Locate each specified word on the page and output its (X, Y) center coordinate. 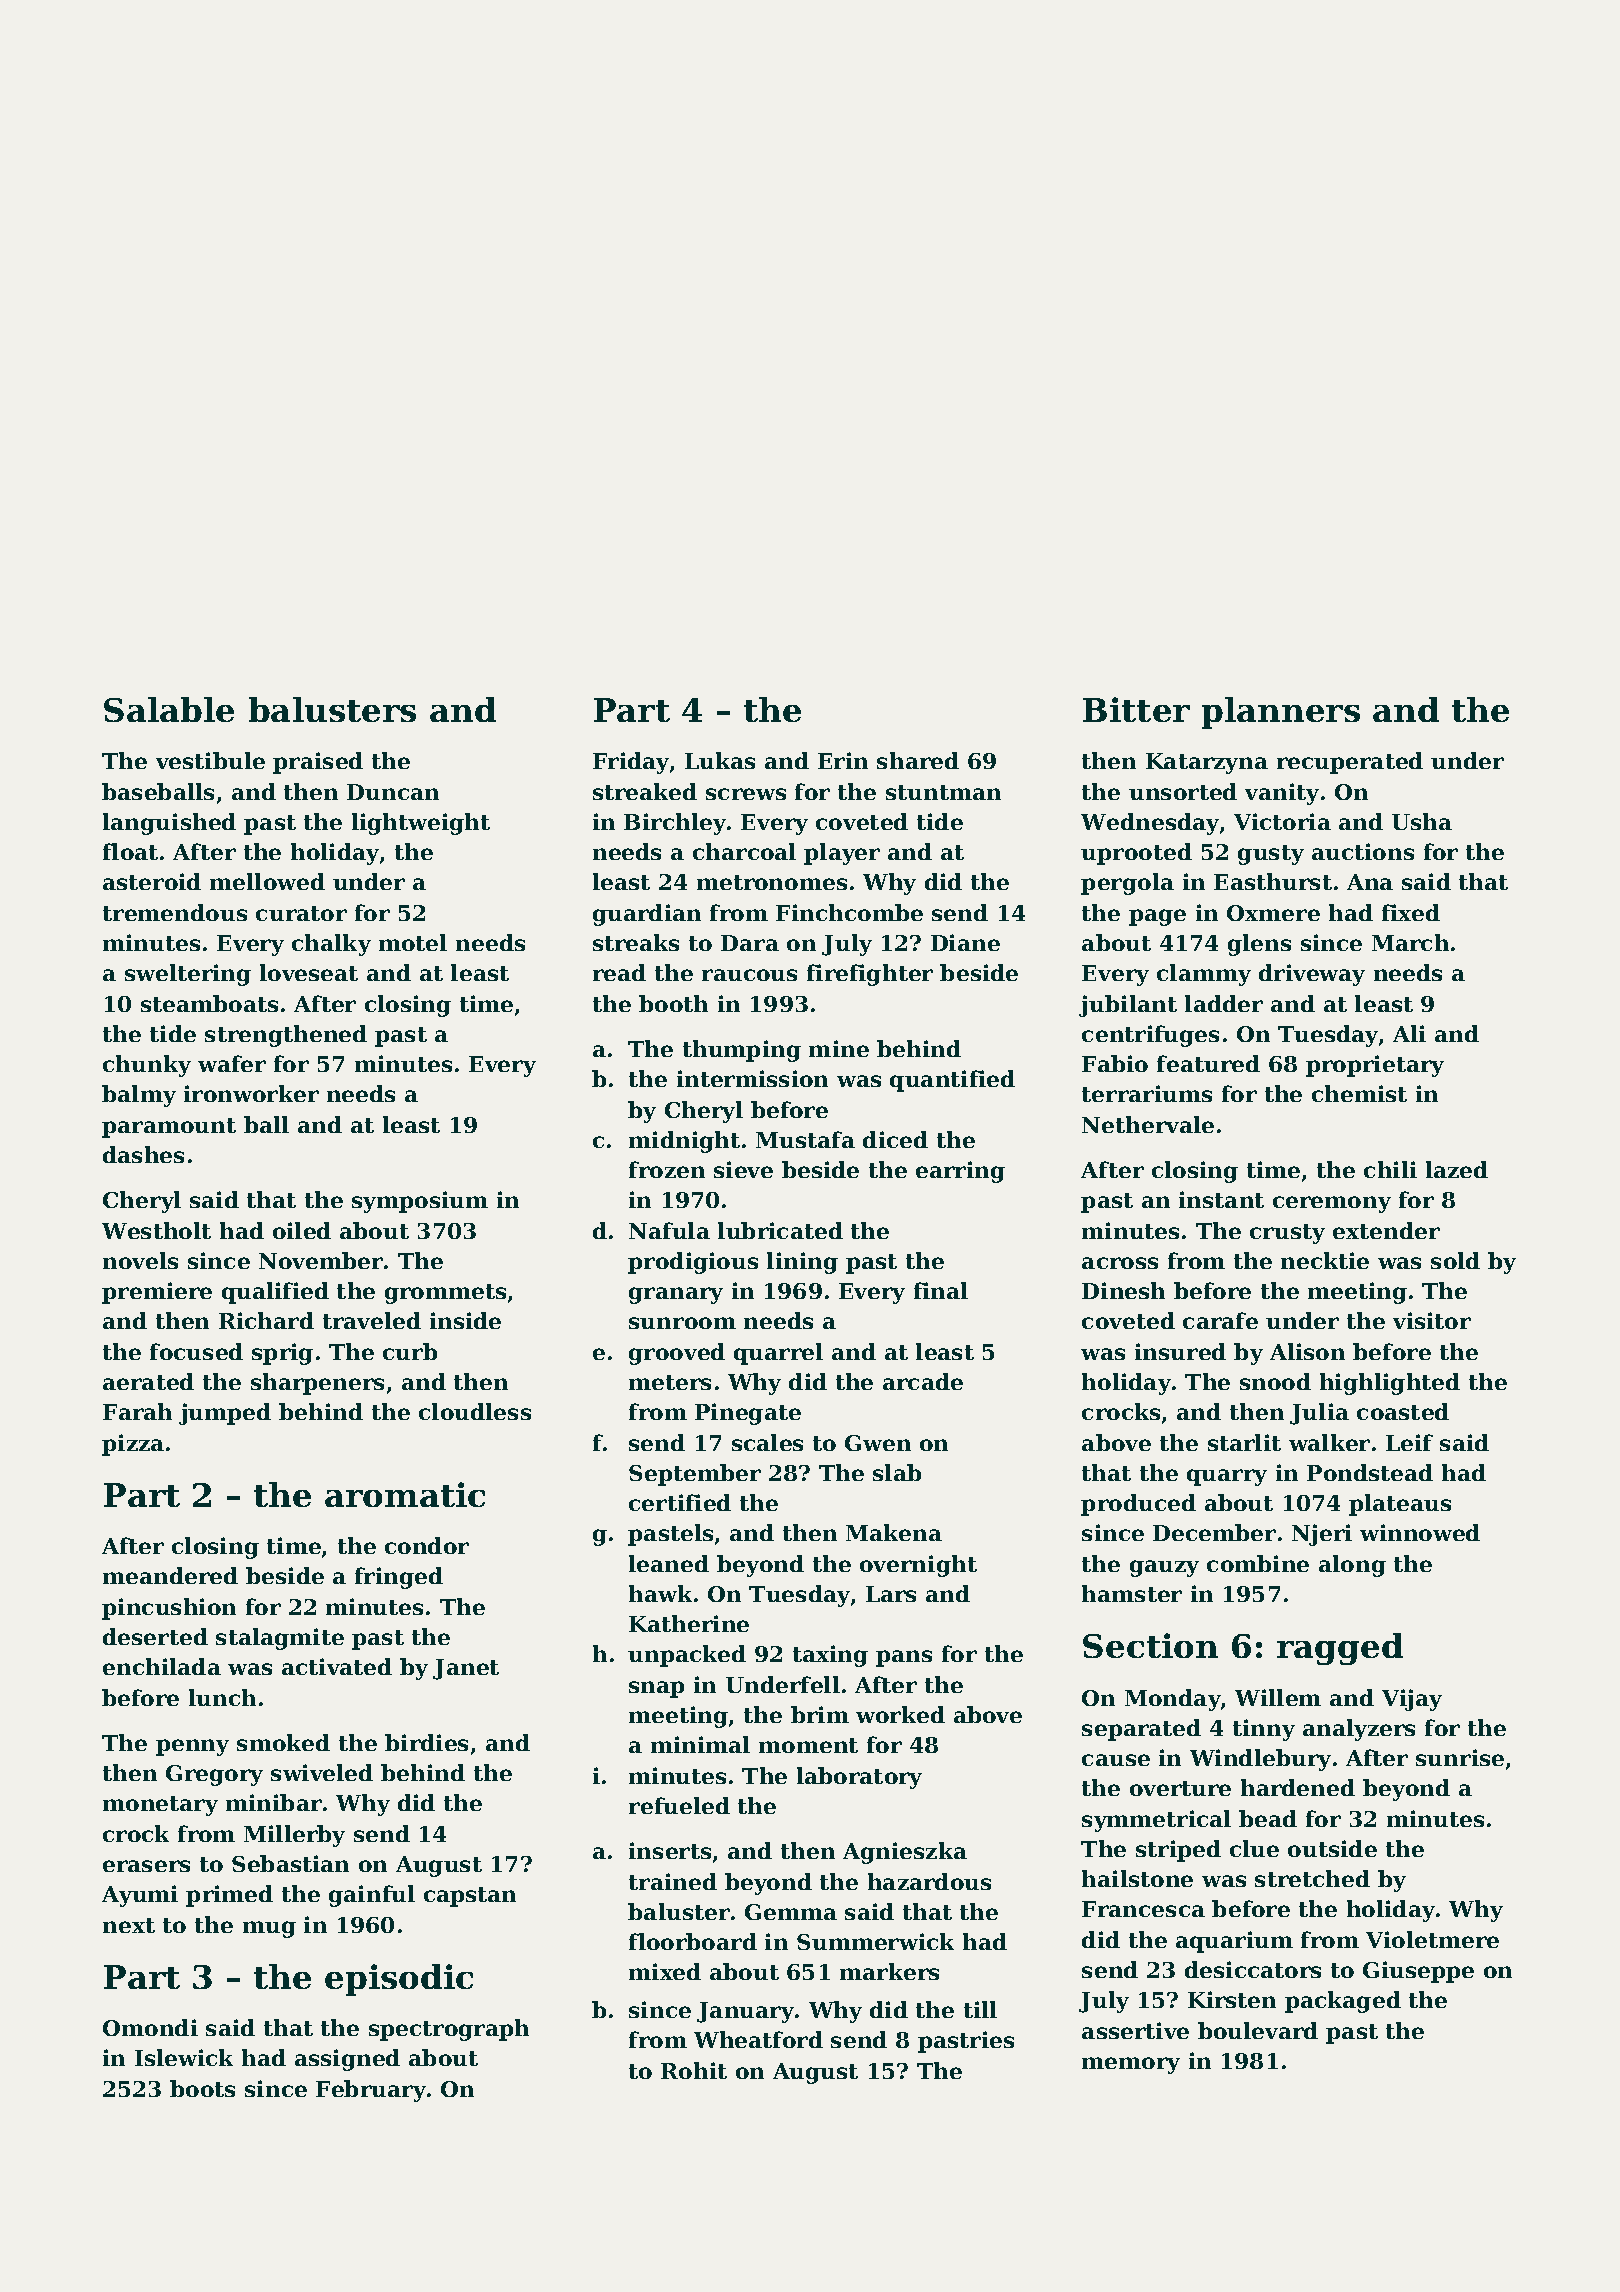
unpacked (687, 1656)
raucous (749, 975)
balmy (139, 1096)
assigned (347, 2060)
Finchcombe (849, 912)
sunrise (1460, 1757)
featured (1208, 1063)
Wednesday (1150, 824)
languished (169, 824)
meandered (170, 1575)
